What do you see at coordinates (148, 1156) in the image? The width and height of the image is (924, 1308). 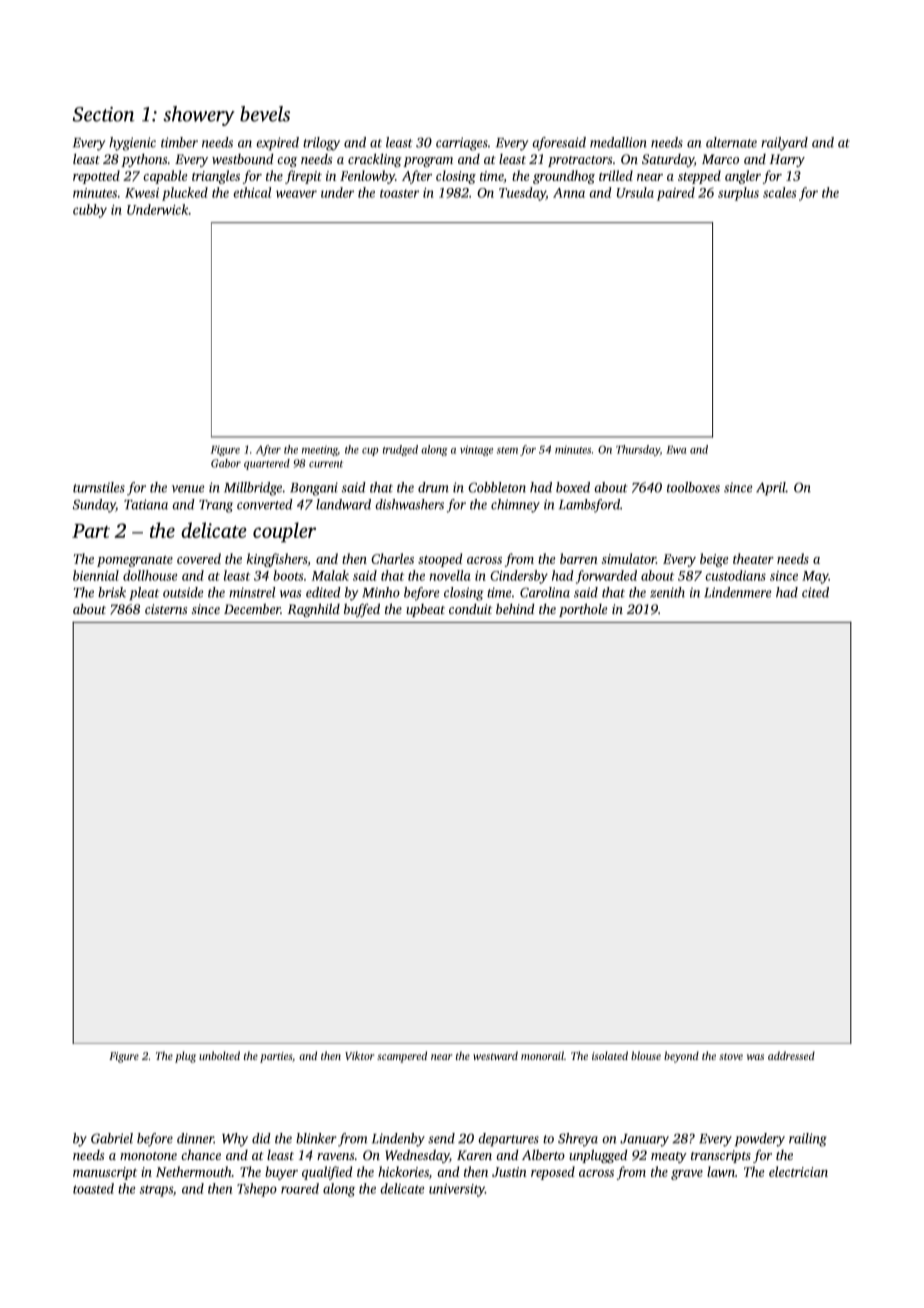 I see `monotone` at bounding box center [148, 1156].
